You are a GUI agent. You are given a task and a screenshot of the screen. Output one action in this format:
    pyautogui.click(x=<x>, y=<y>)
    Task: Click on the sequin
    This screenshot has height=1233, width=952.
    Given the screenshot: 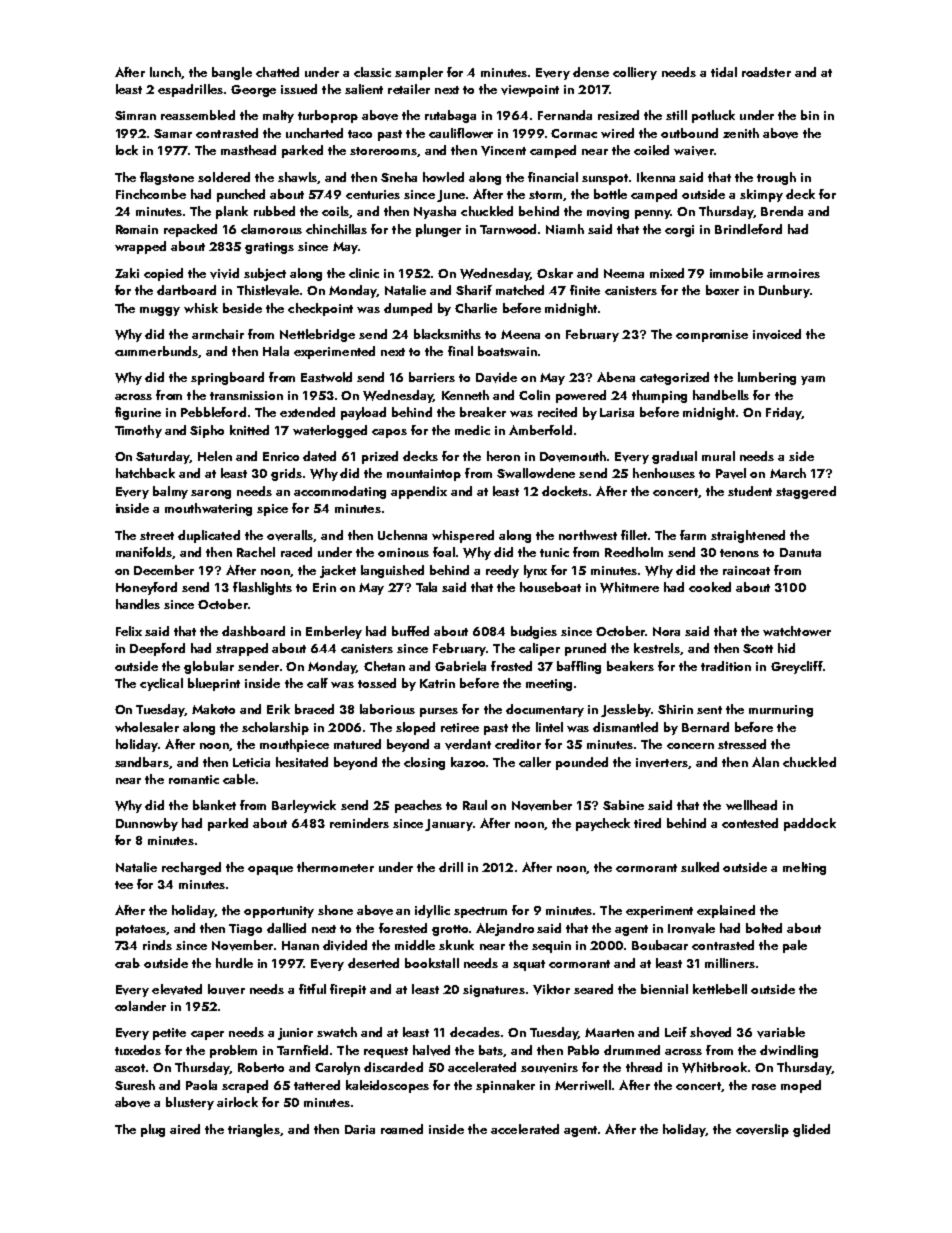 What is the action you would take?
    pyautogui.click(x=551, y=947)
